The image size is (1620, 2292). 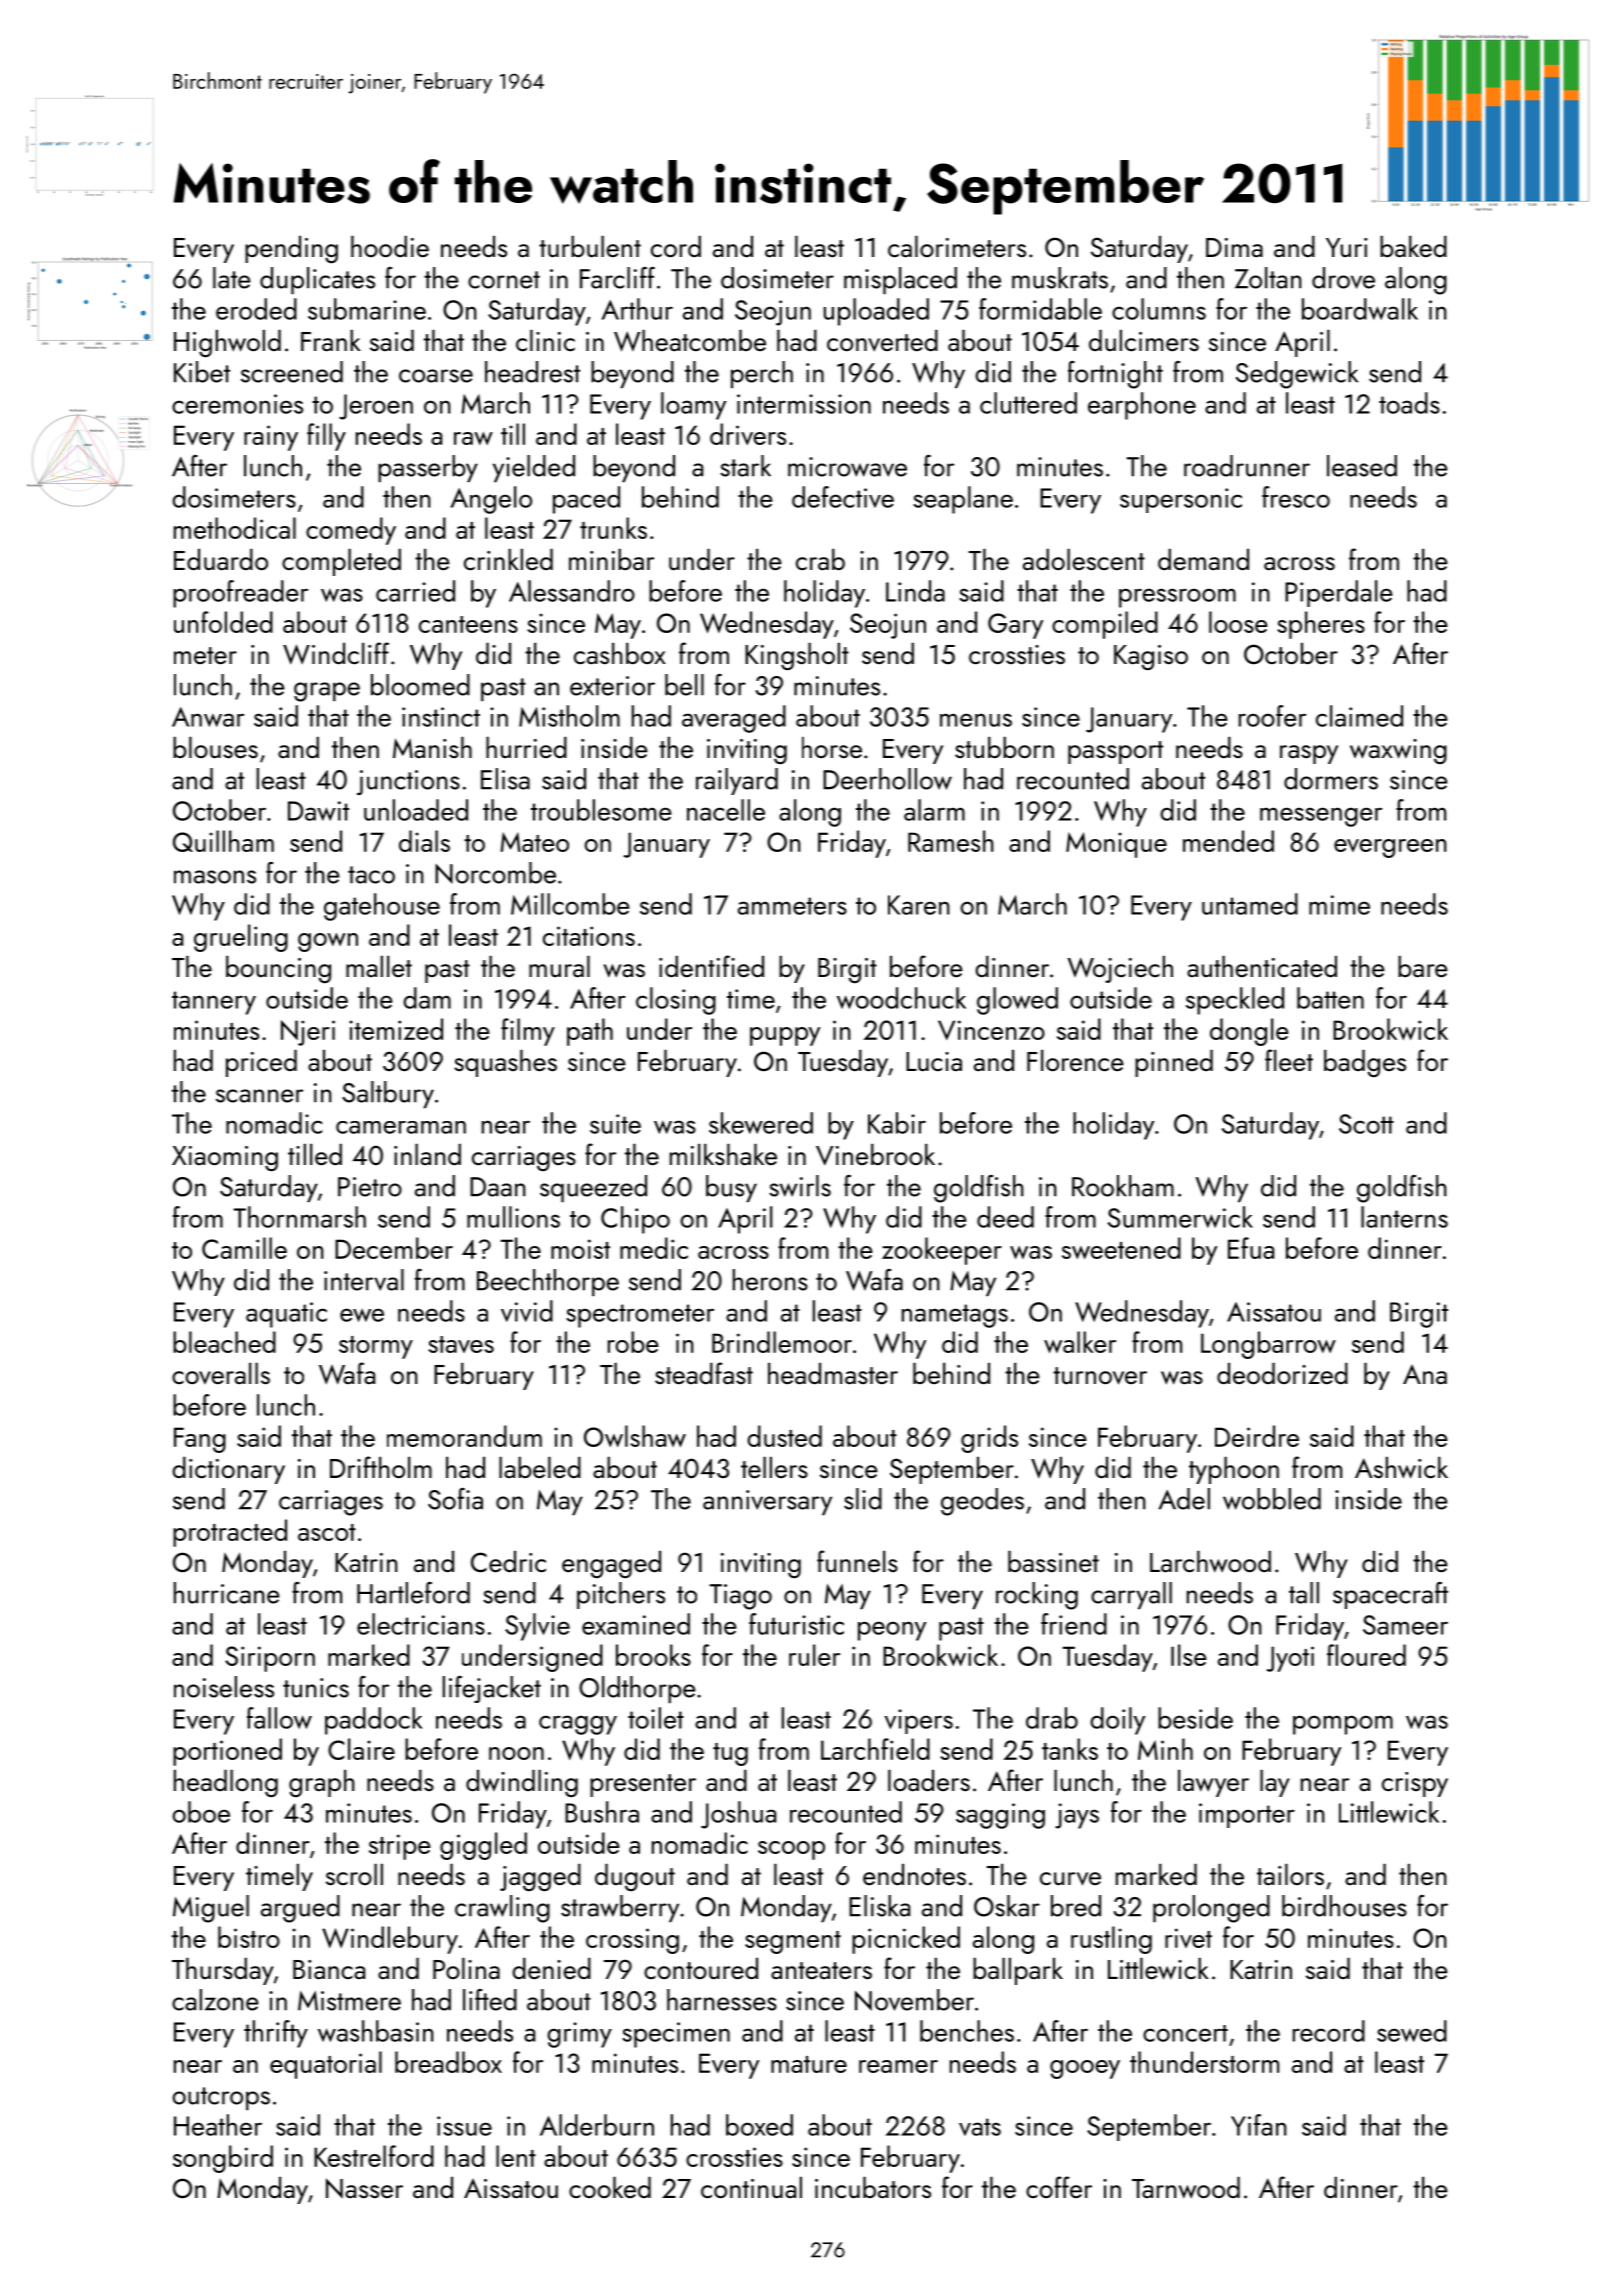 I want to click on Gary, so click(x=1015, y=626).
